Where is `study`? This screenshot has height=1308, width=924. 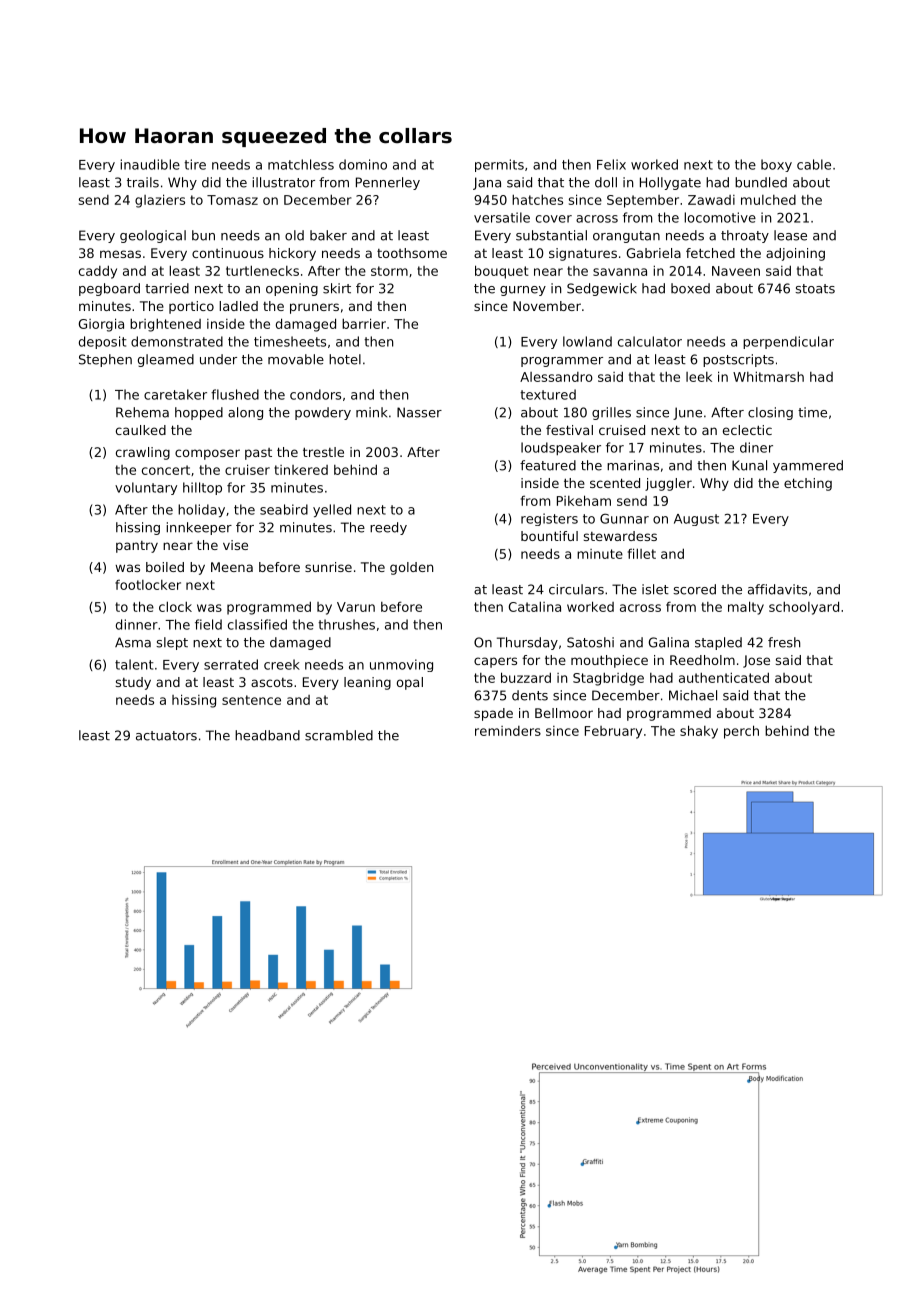 study is located at coordinates (133, 683).
